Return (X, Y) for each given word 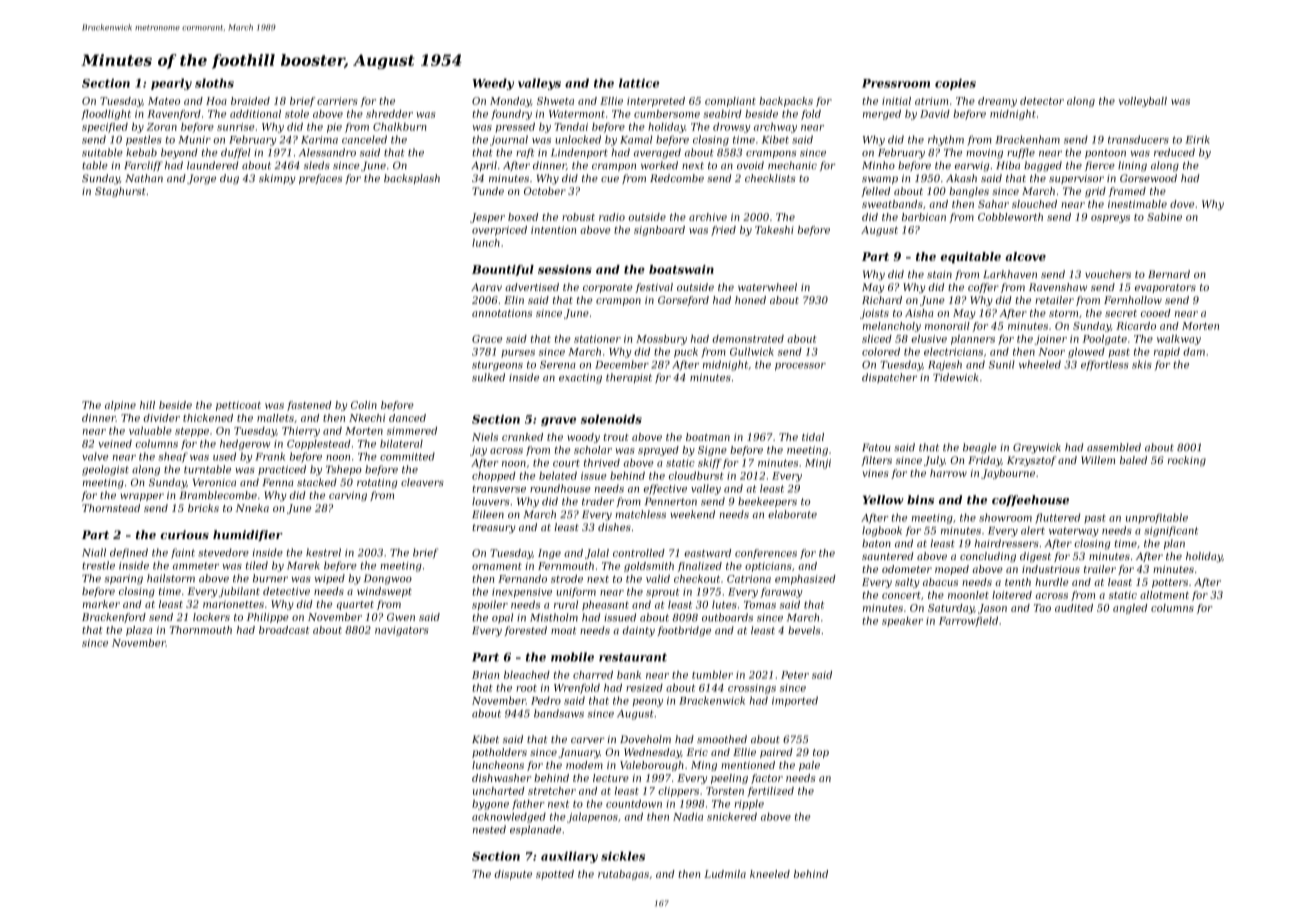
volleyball (1143, 102)
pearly (171, 84)
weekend (692, 514)
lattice (639, 83)
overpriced (499, 231)
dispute (513, 875)
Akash (961, 178)
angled (1130, 609)
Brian (485, 675)
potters (1170, 583)
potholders (499, 753)
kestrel (323, 552)
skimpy (277, 179)
